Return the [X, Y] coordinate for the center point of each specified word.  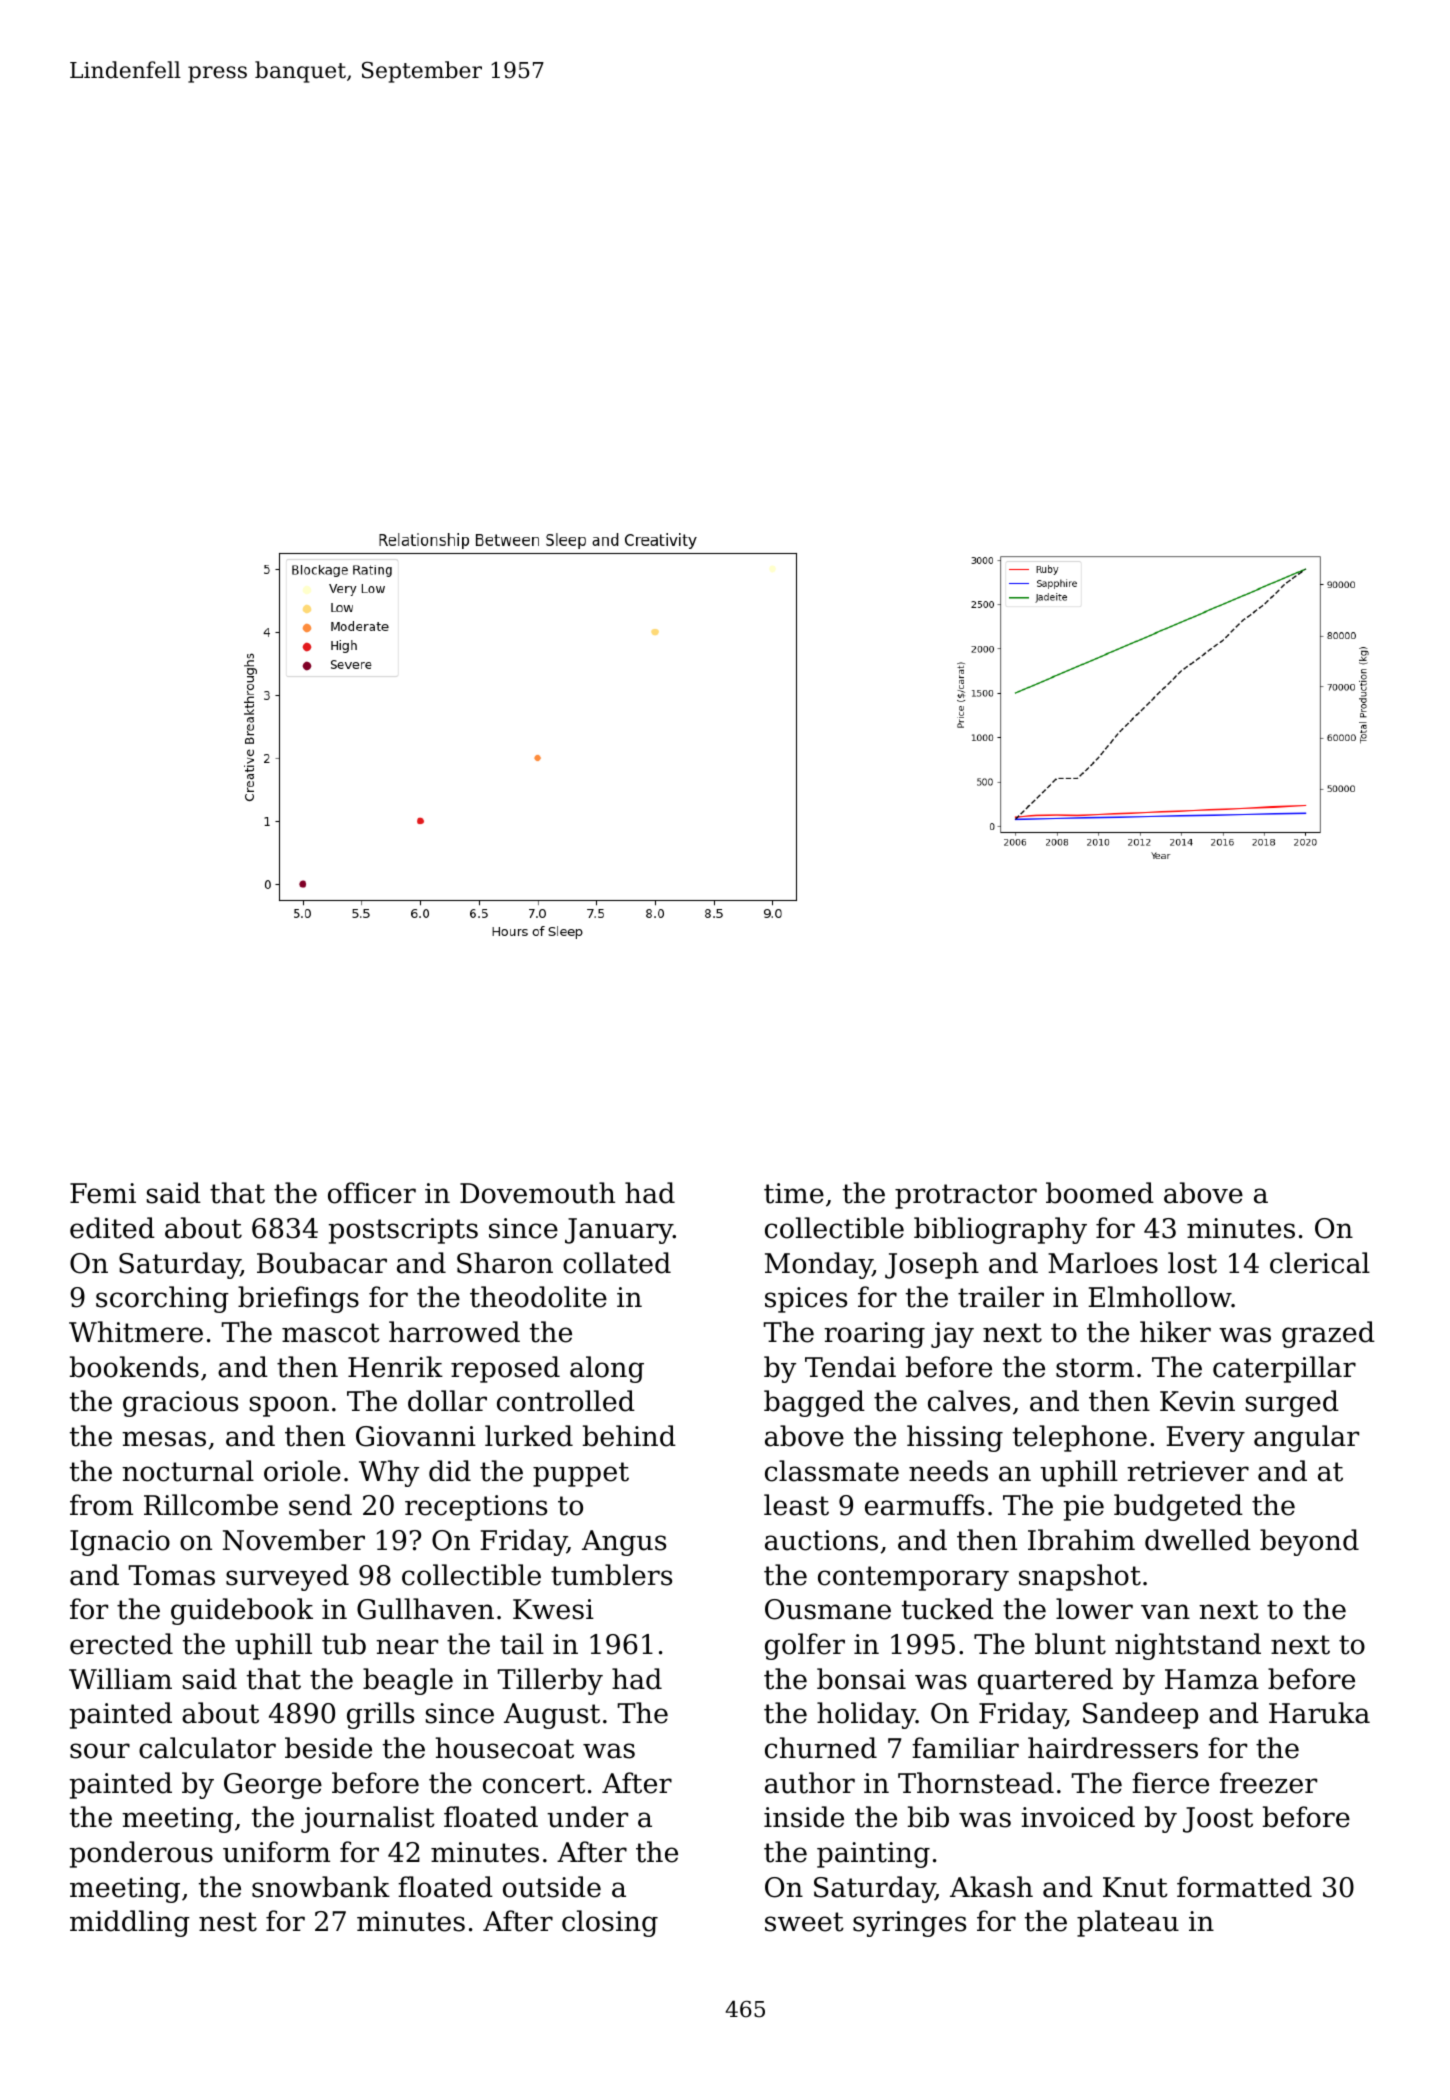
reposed [505, 1369]
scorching [162, 1299]
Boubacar [322, 1263]
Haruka [1319, 1713]
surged [1292, 1403]
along [607, 1369]
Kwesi [553, 1609]
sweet [804, 1922]
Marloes [1103, 1263]
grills [380, 1715]
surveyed [287, 1577]
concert [534, 1784]
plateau [1128, 1923]
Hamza [1212, 1679]
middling [130, 1923]
